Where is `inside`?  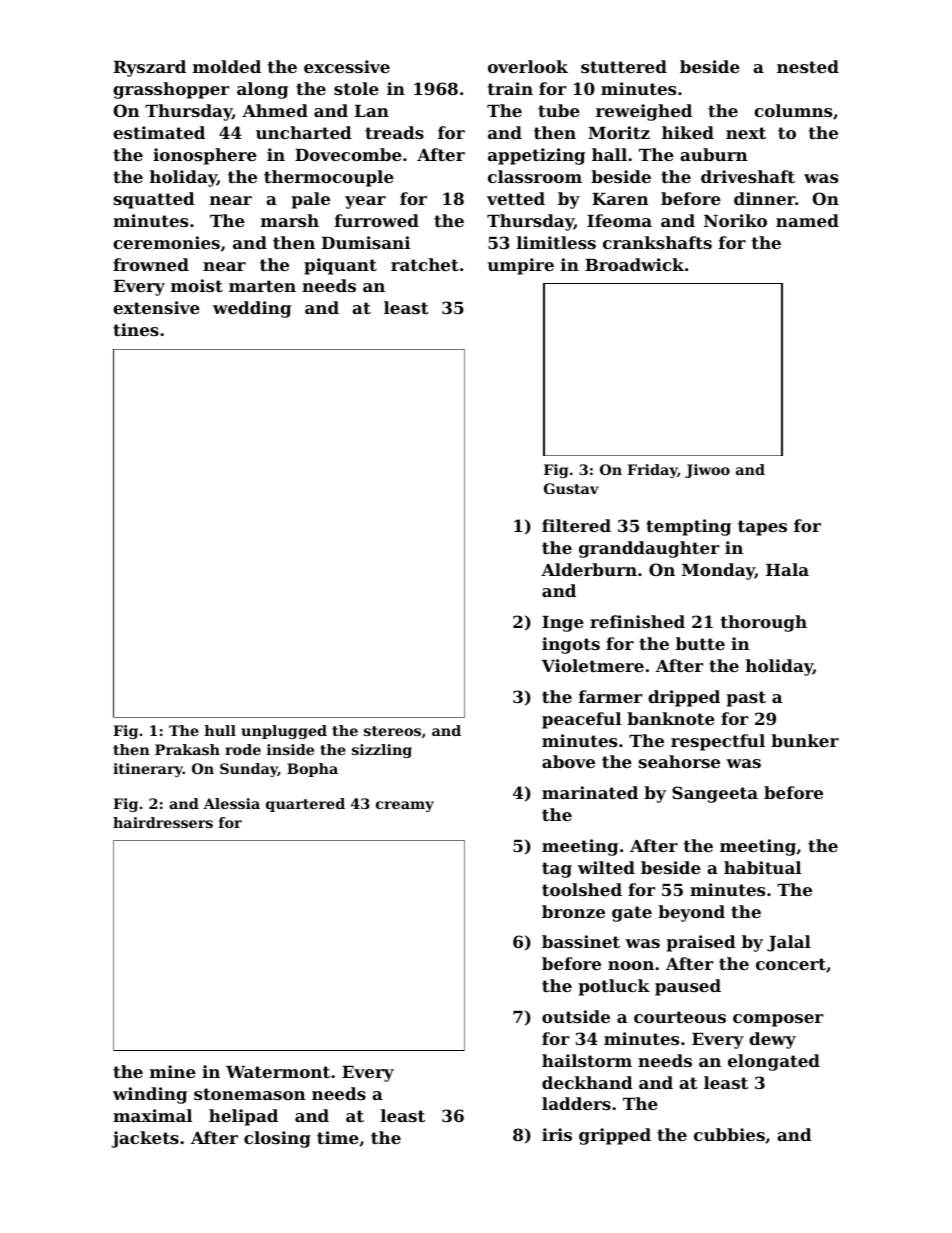
inside is located at coordinates (290, 749).
